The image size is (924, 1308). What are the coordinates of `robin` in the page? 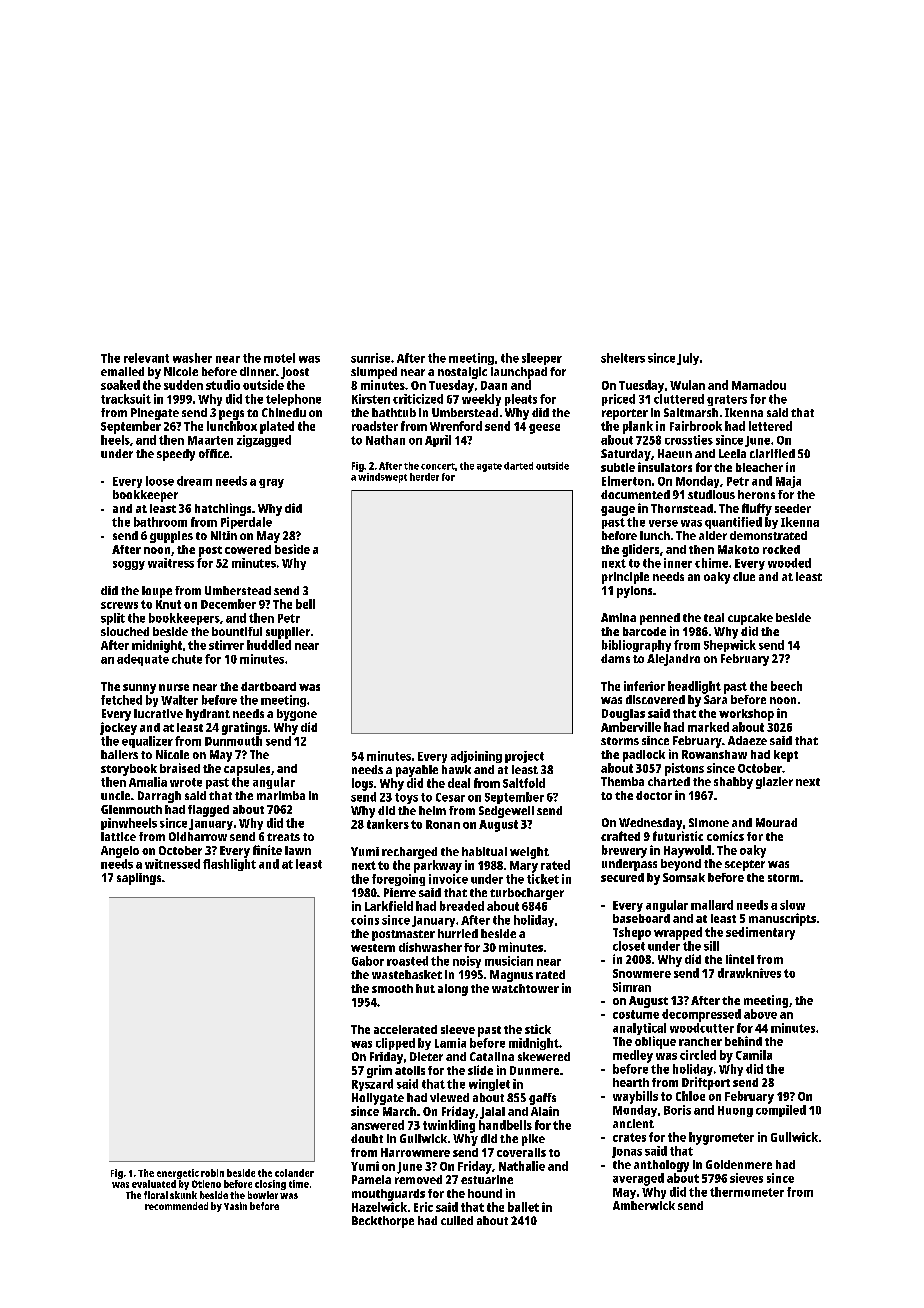 It's located at (212, 1173).
